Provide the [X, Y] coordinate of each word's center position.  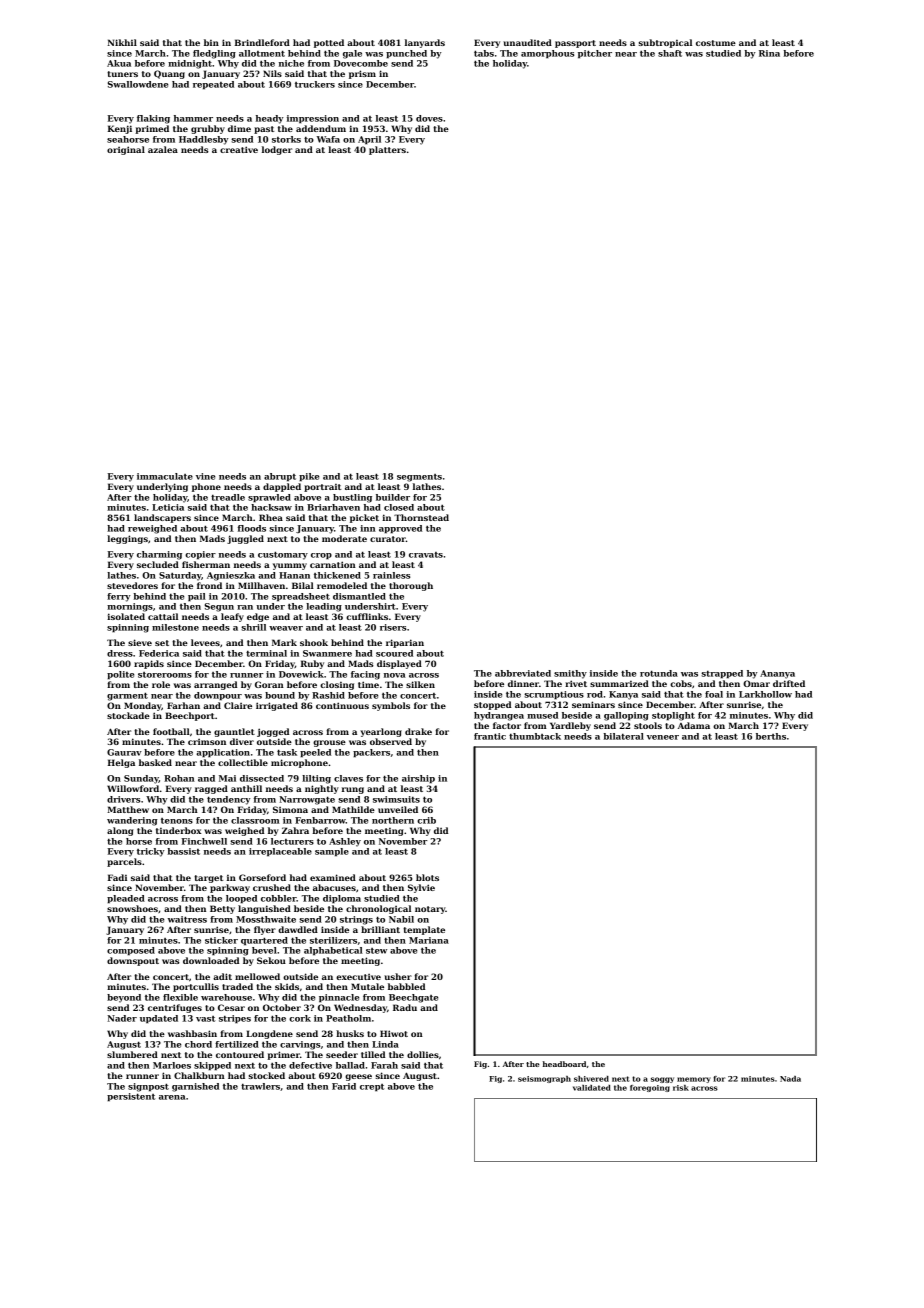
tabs [484, 53]
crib [426, 820]
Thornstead [421, 517]
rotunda [659, 673]
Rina [769, 53]
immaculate [165, 476]
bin [211, 42]
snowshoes [132, 908]
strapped [722, 674]
